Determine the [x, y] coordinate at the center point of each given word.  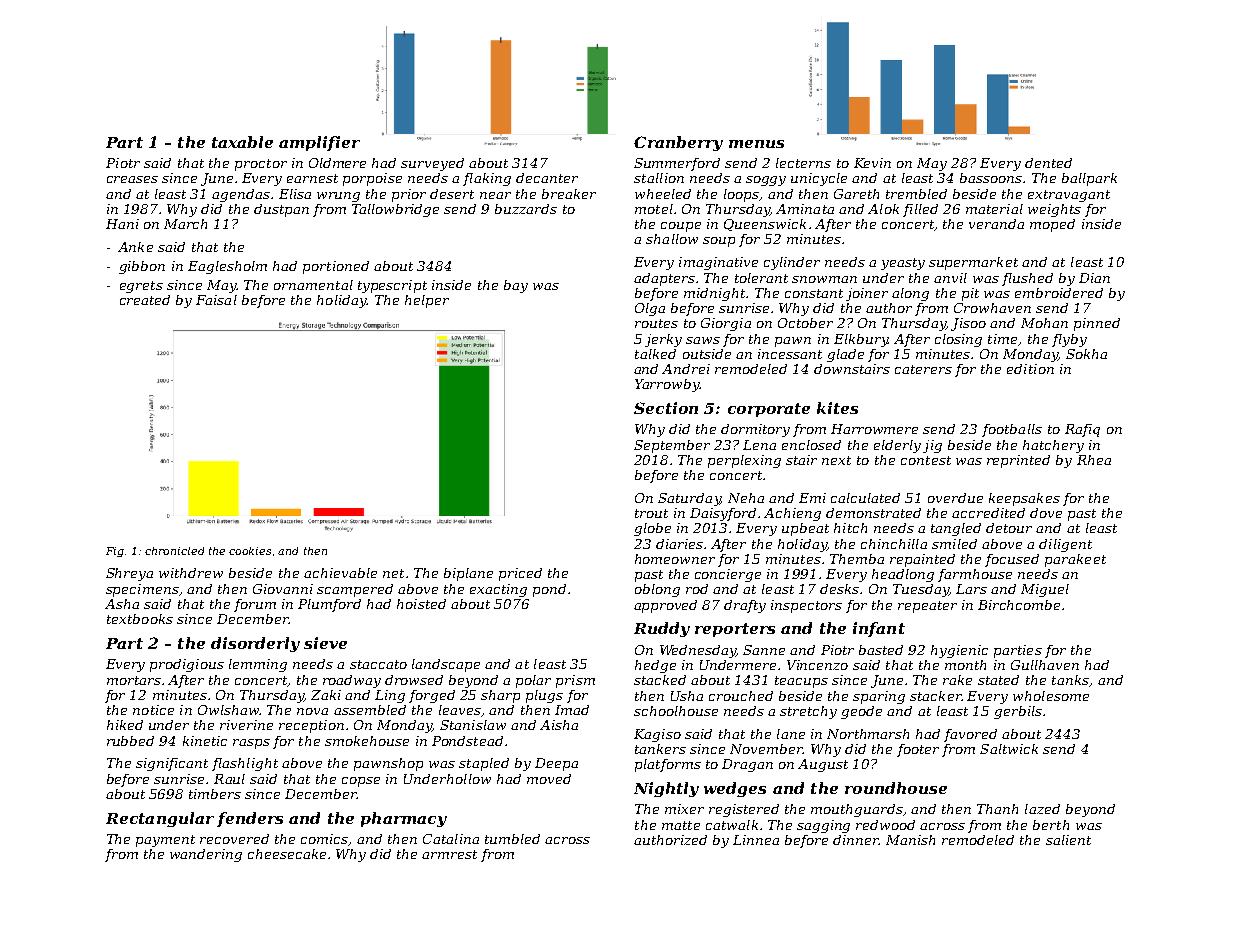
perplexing [744, 461]
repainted [922, 560]
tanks [1070, 680]
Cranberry [678, 143]
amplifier [319, 143]
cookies [250, 551]
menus [756, 144]
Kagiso [657, 735]
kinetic [205, 741]
